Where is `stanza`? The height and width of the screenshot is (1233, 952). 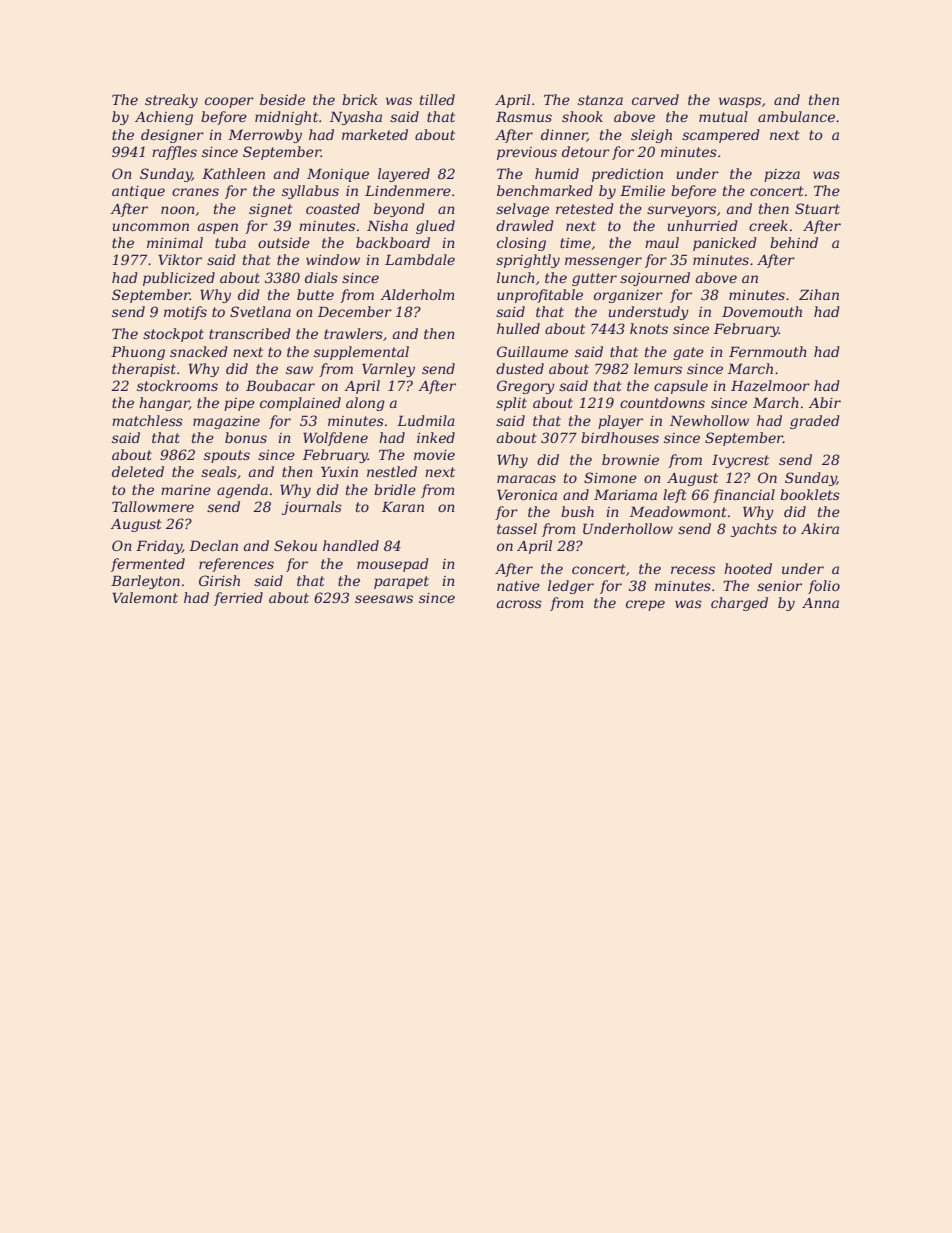
stanza is located at coordinates (600, 100).
